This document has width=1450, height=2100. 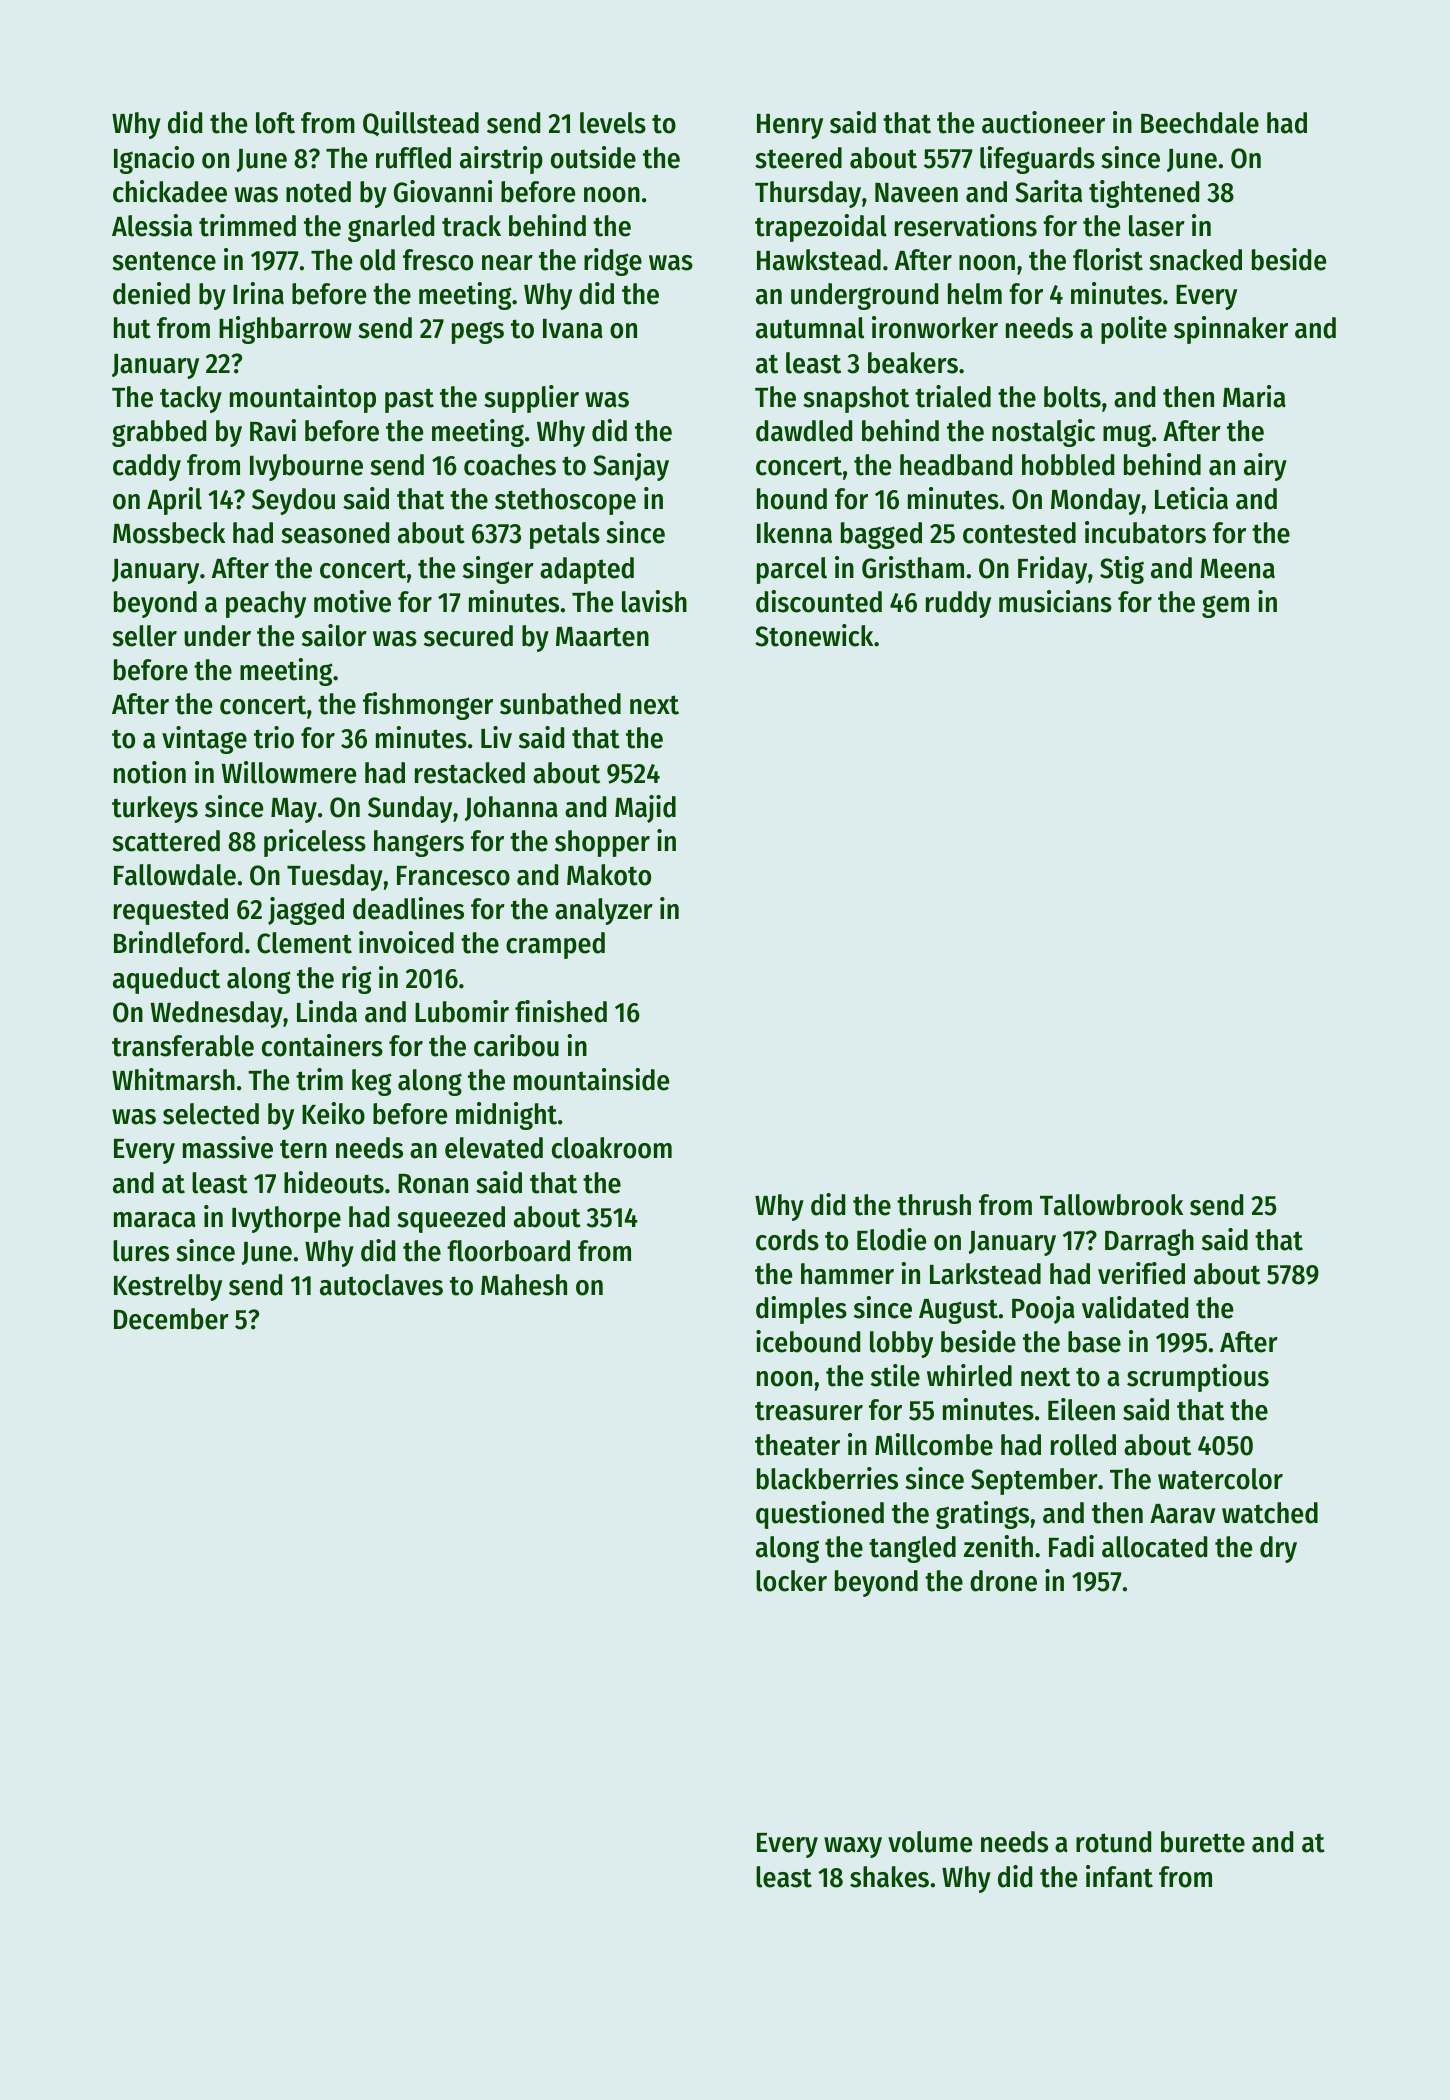 I want to click on Ignacio, so click(x=154, y=160).
